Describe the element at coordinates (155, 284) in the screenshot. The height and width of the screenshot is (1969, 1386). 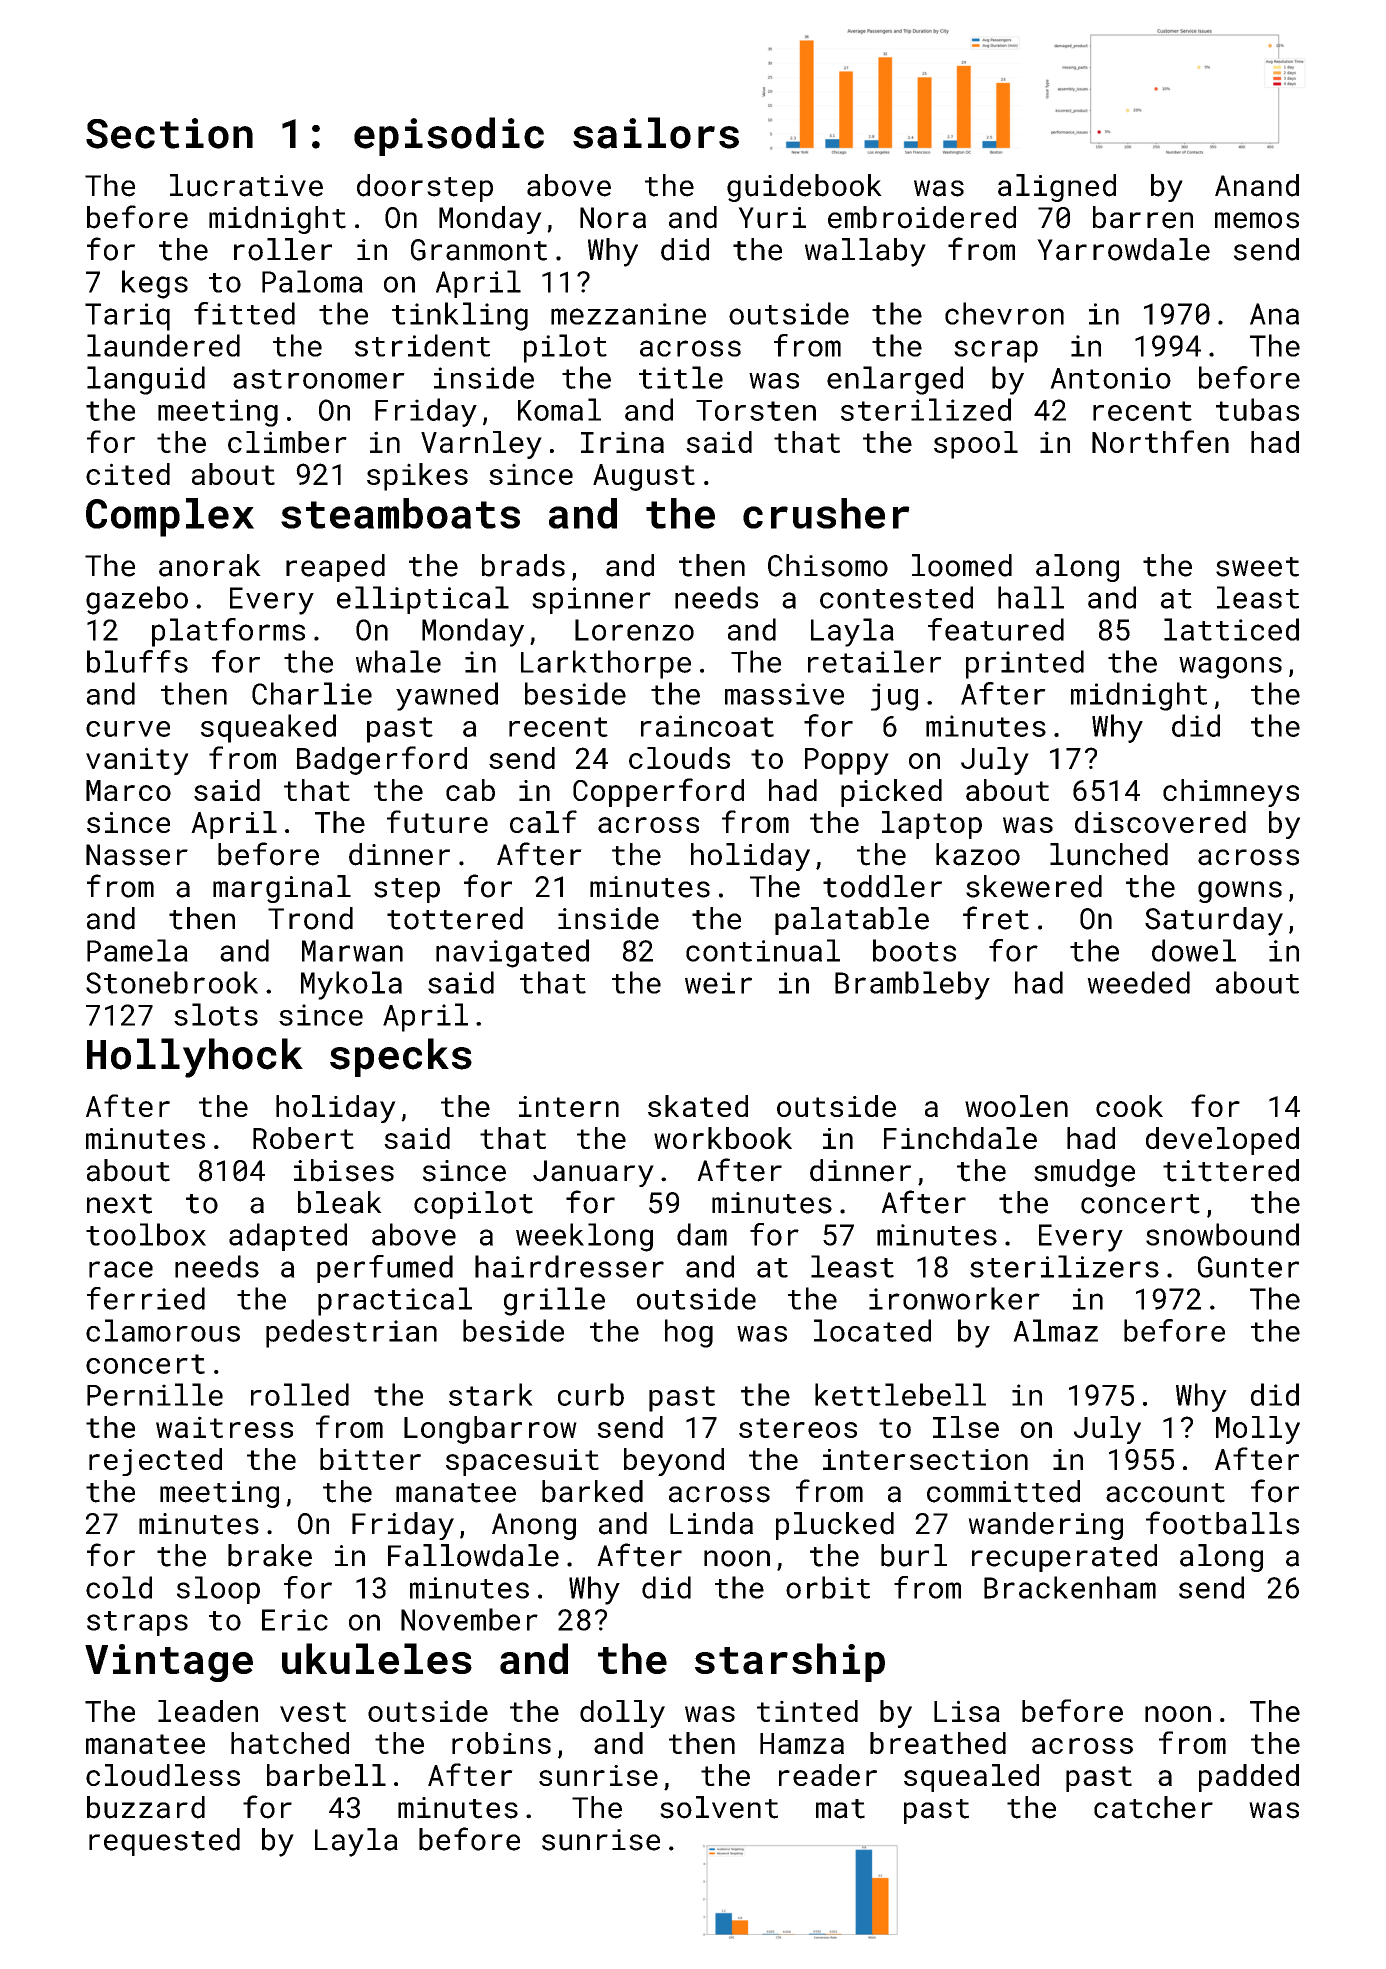
I see `kegs` at that location.
